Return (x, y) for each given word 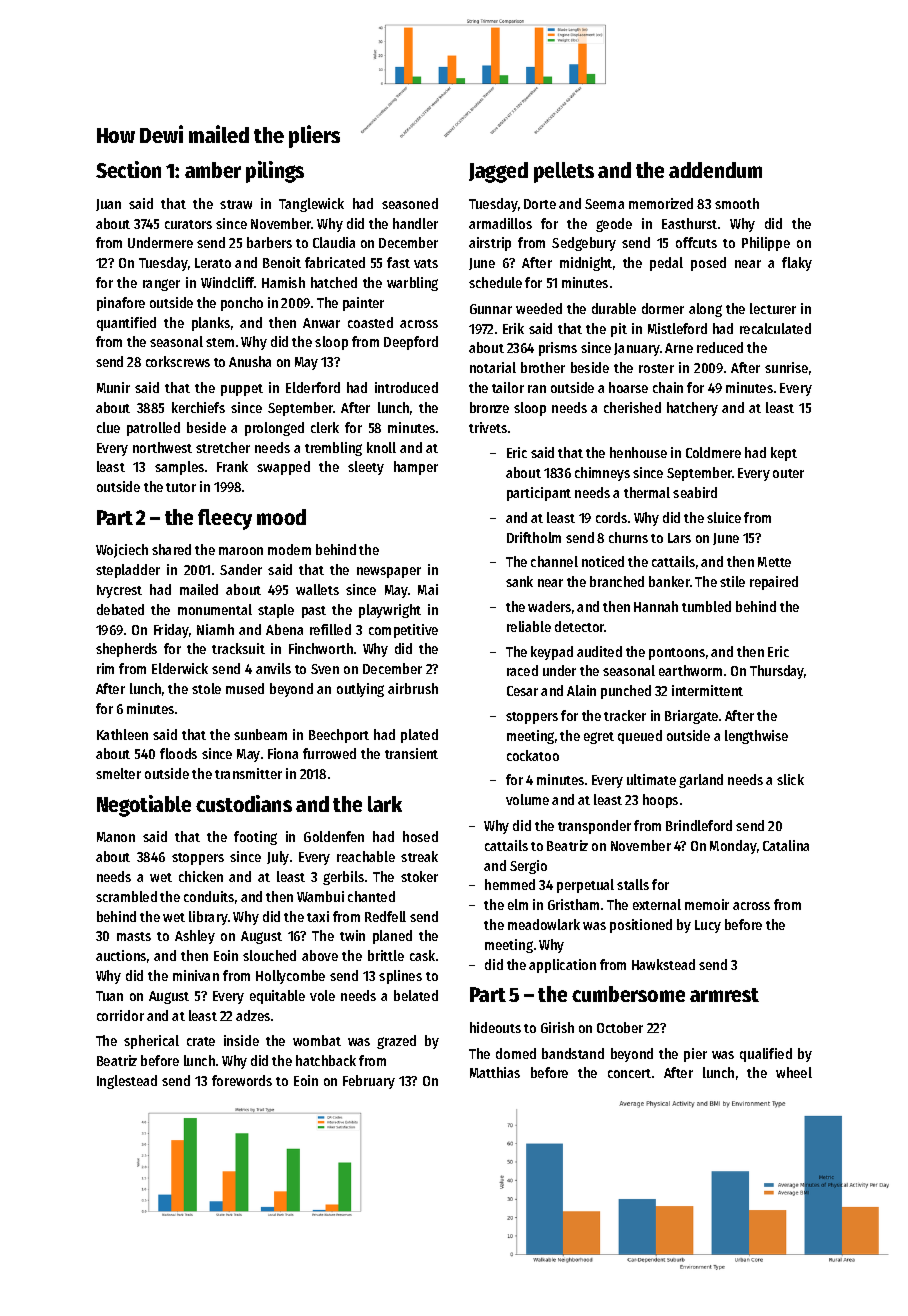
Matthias (495, 1072)
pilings (275, 172)
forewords (242, 1080)
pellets (564, 172)
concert (629, 1073)
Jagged (498, 172)
